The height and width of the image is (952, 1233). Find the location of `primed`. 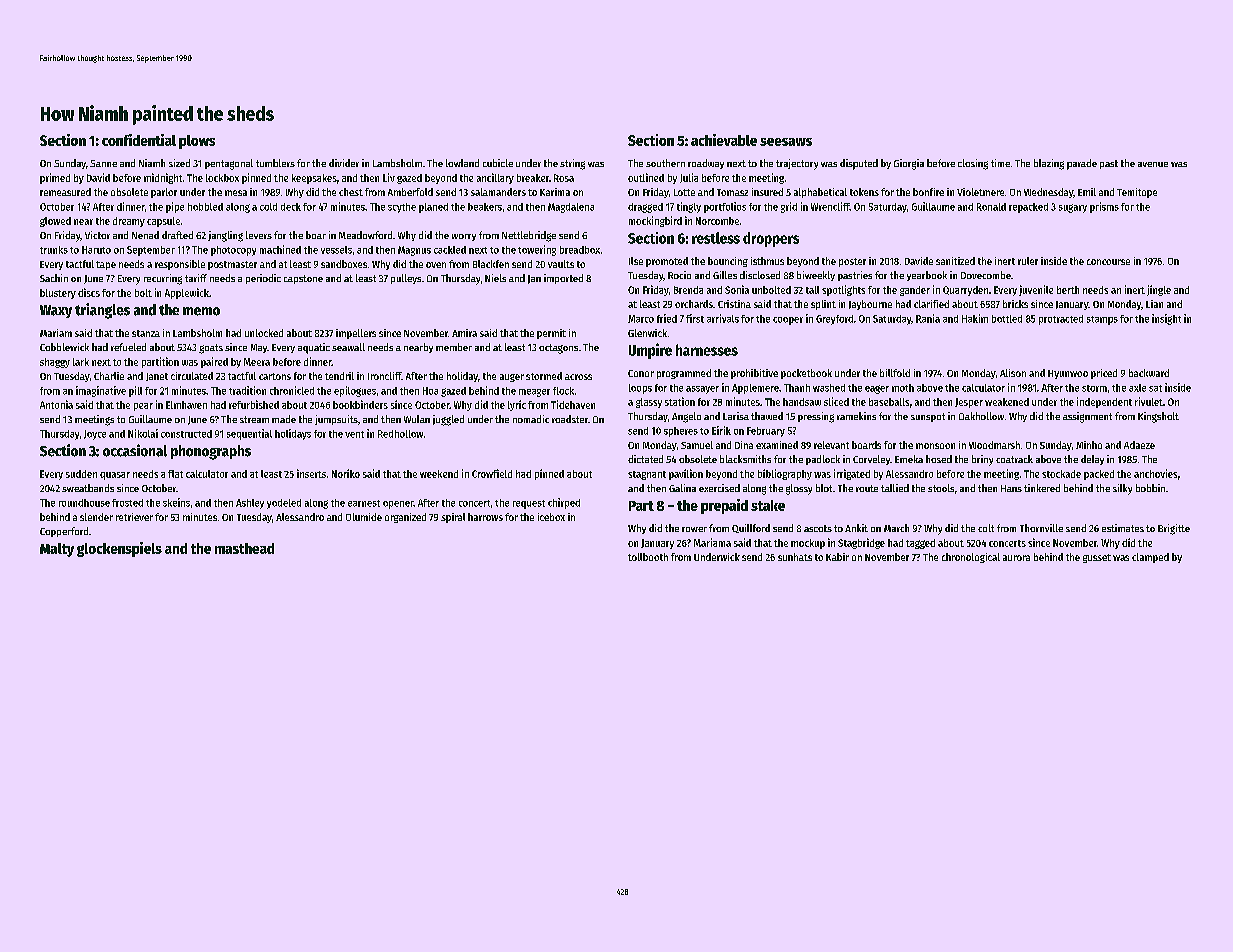

primed is located at coordinates (55, 178).
